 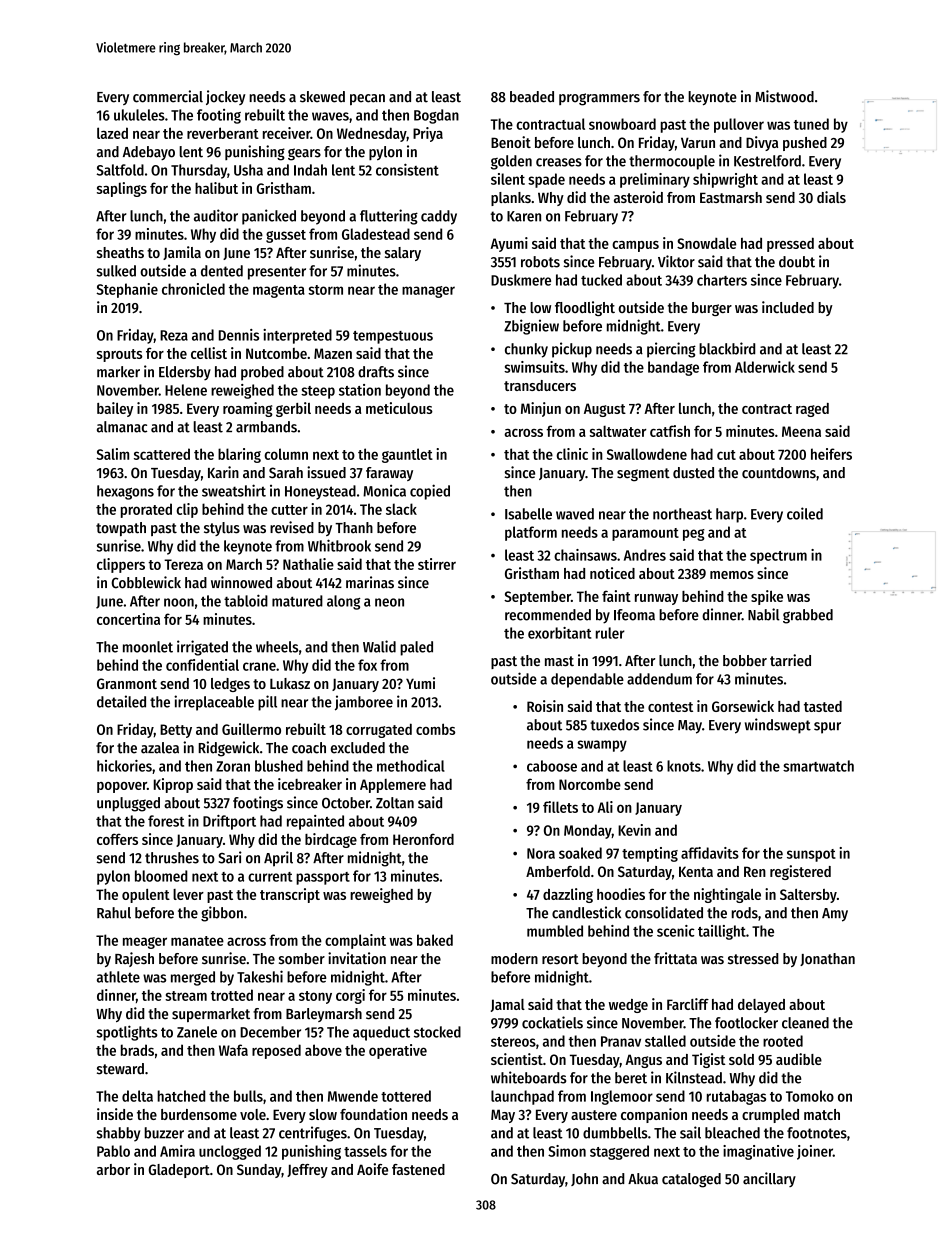 I want to click on fastened, so click(x=418, y=1169).
